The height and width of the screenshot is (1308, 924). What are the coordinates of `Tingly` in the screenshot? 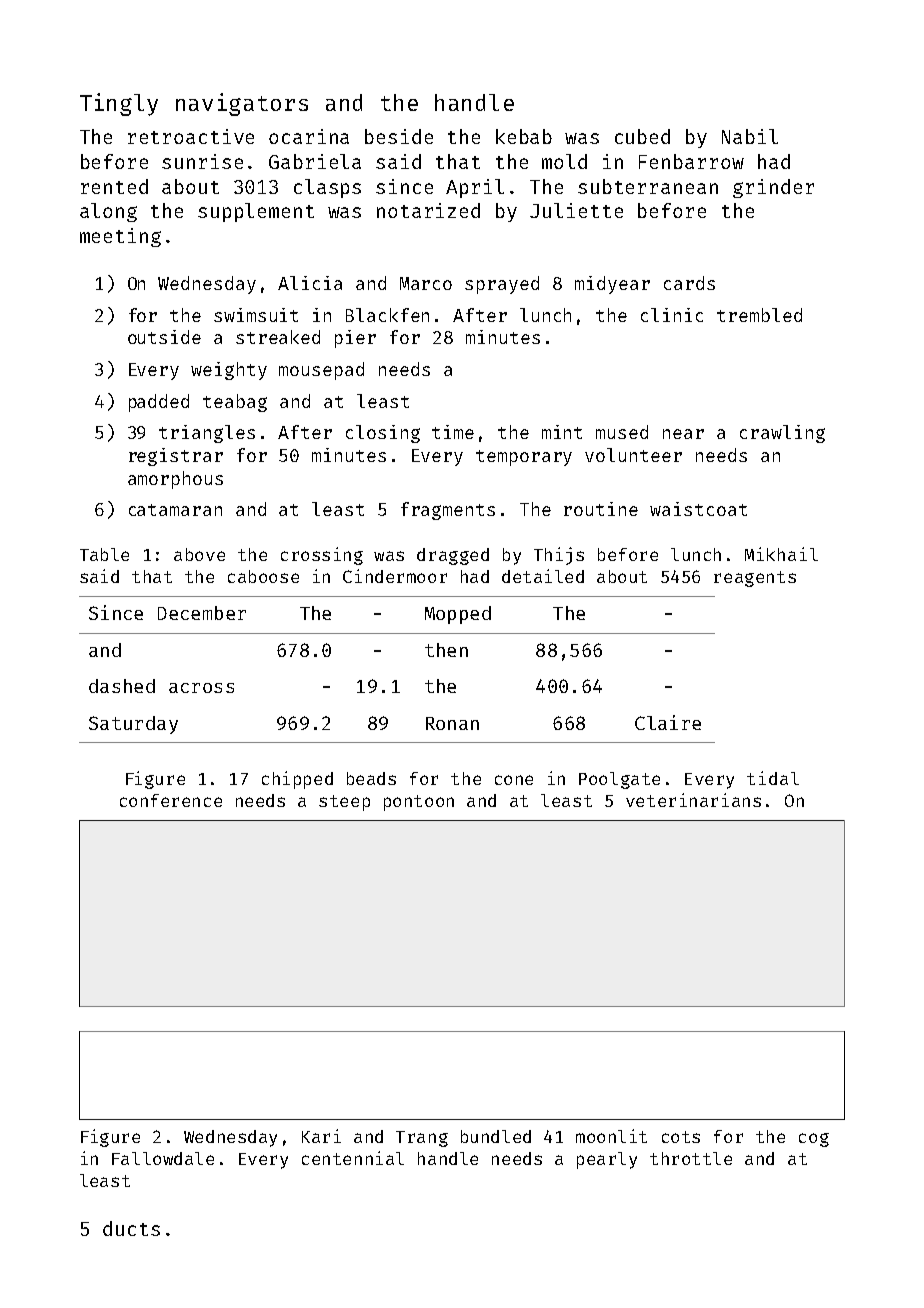 It's located at (119, 104).
